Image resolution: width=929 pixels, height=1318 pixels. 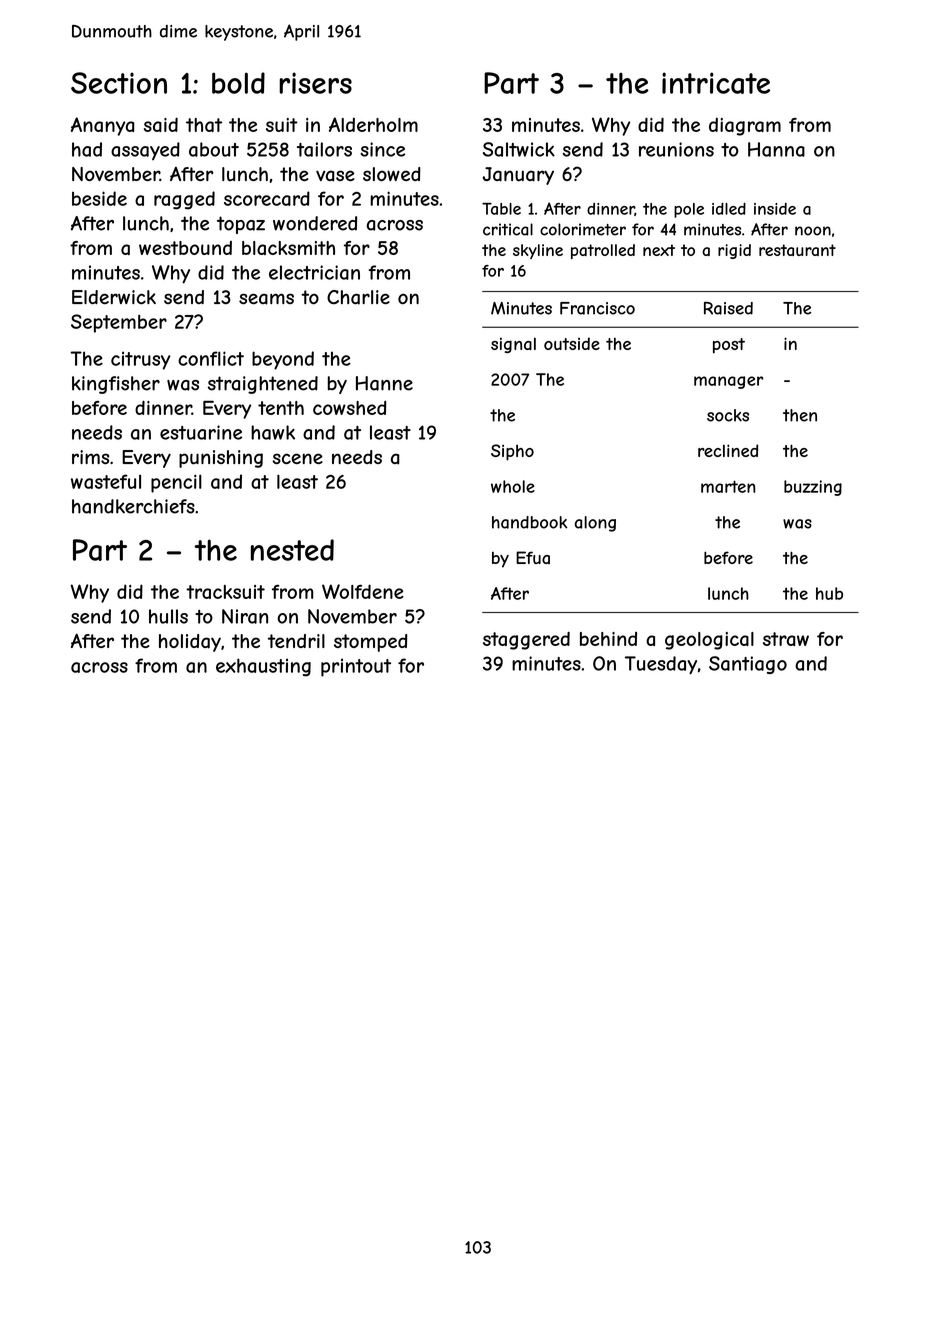 I want to click on noon, so click(x=813, y=231).
